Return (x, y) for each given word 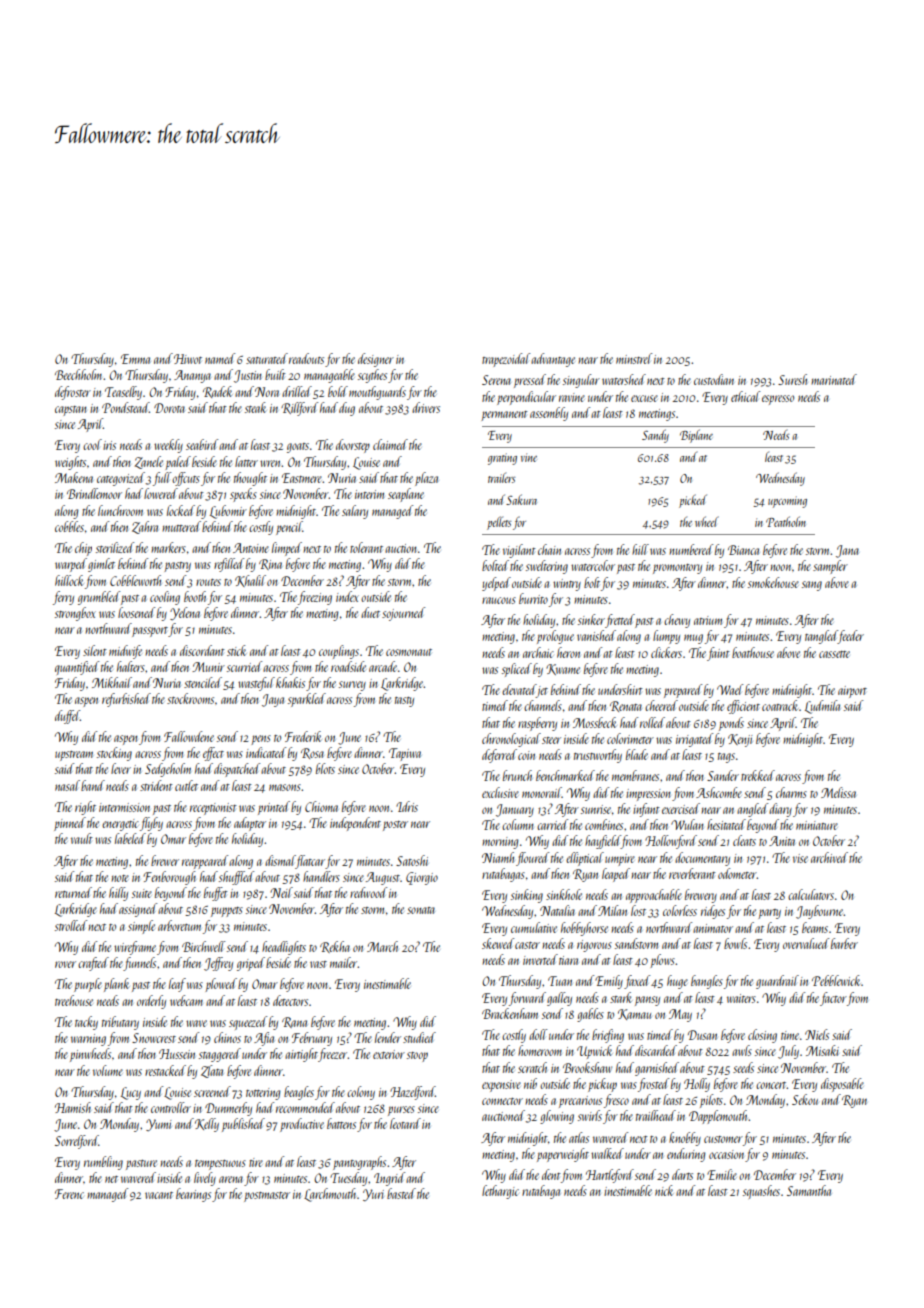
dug (347, 409)
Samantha (809, 1190)
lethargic (500, 1192)
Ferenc (69, 1194)
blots (325, 768)
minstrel (634, 358)
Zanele (149, 462)
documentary (702, 859)
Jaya (273, 700)
